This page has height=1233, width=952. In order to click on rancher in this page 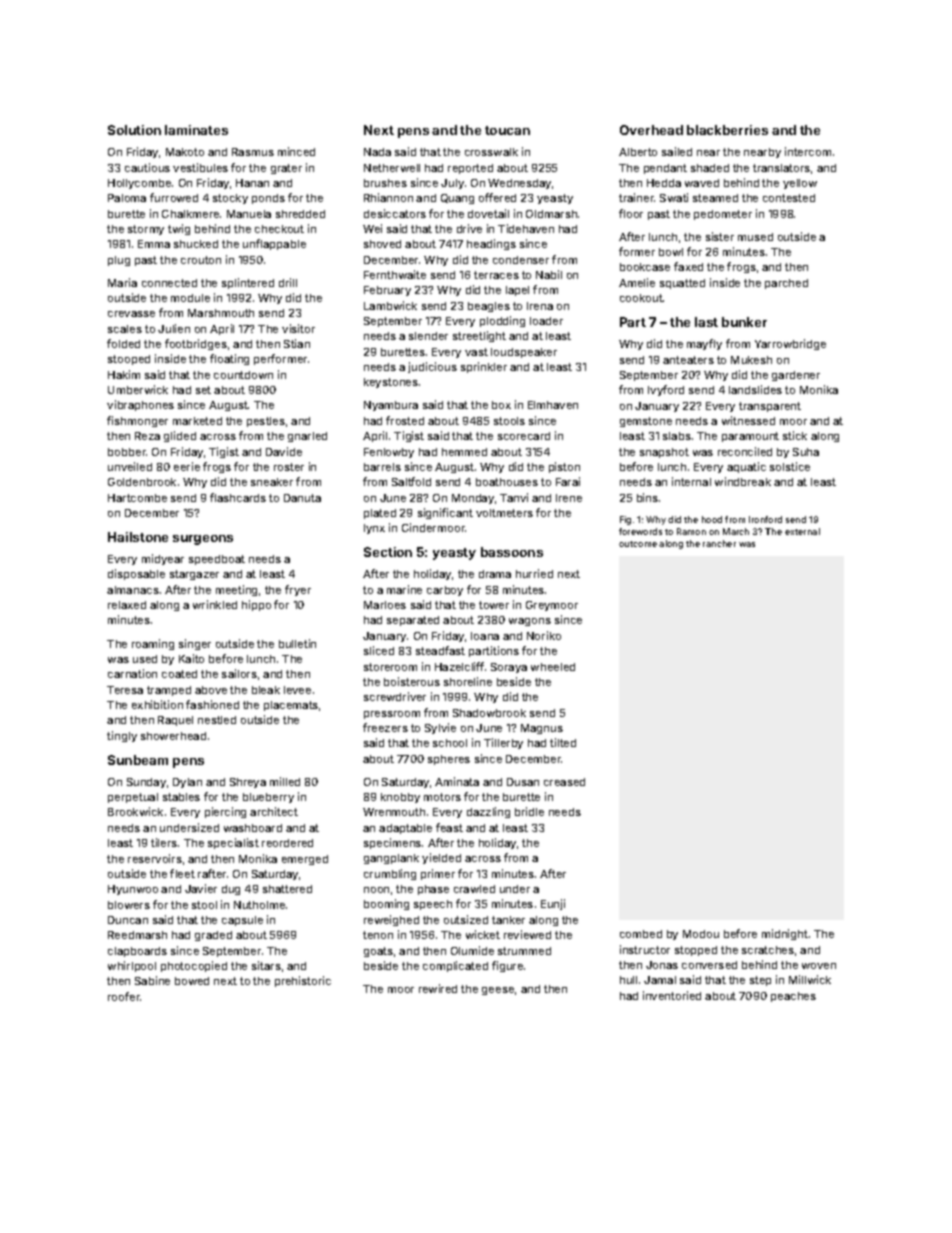, I will do `click(719, 543)`.
